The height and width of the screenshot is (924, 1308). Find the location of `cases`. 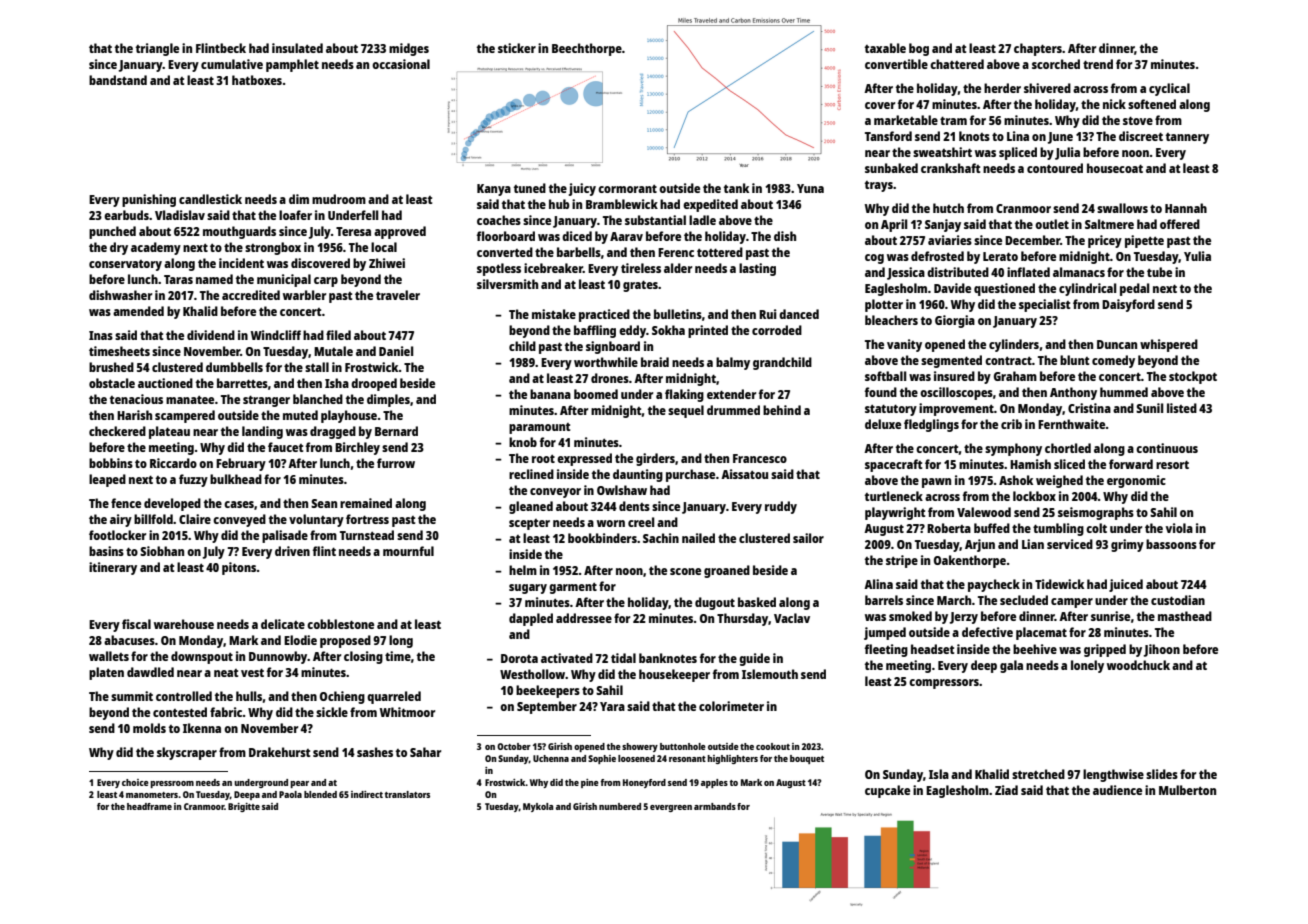

cases is located at coordinates (239, 504).
